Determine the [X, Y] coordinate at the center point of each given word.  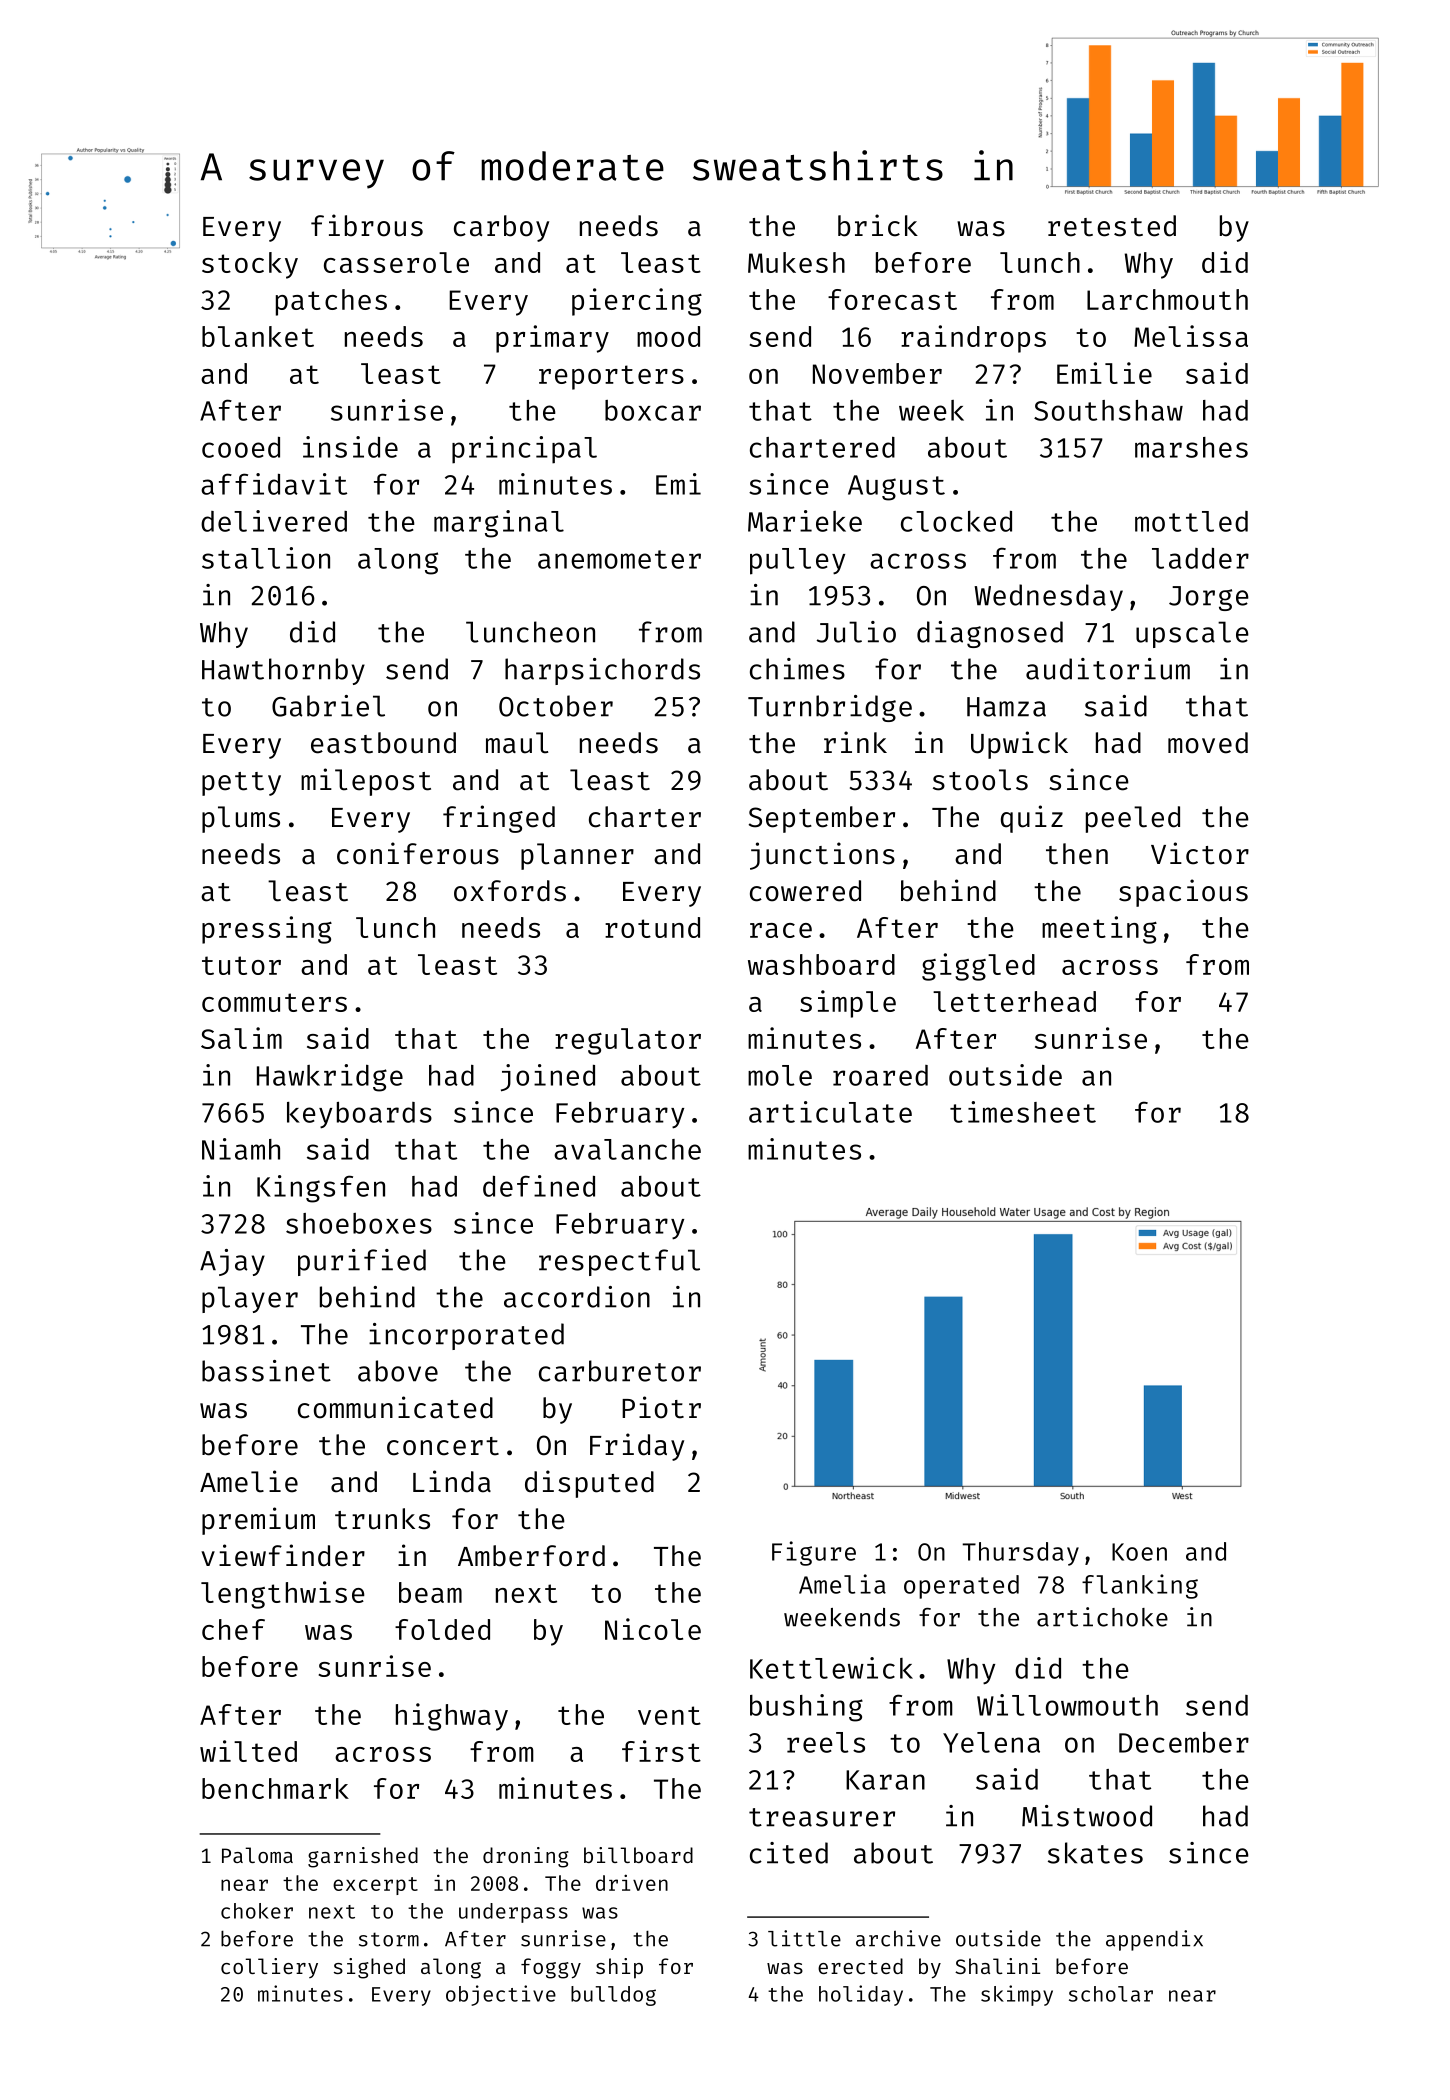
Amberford [531, 1556]
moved [1208, 743]
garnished [363, 1857]
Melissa [1191, 336]
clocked [956, 521]
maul [517, 743]
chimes [797, 669]
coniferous [418, 853]
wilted [248, 1751]
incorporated [466, 1336]
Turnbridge [830, 708]
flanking [1140, 1586]
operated [961, 1587]
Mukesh [796, 262]
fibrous [367, 225]
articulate [830, 1112]
